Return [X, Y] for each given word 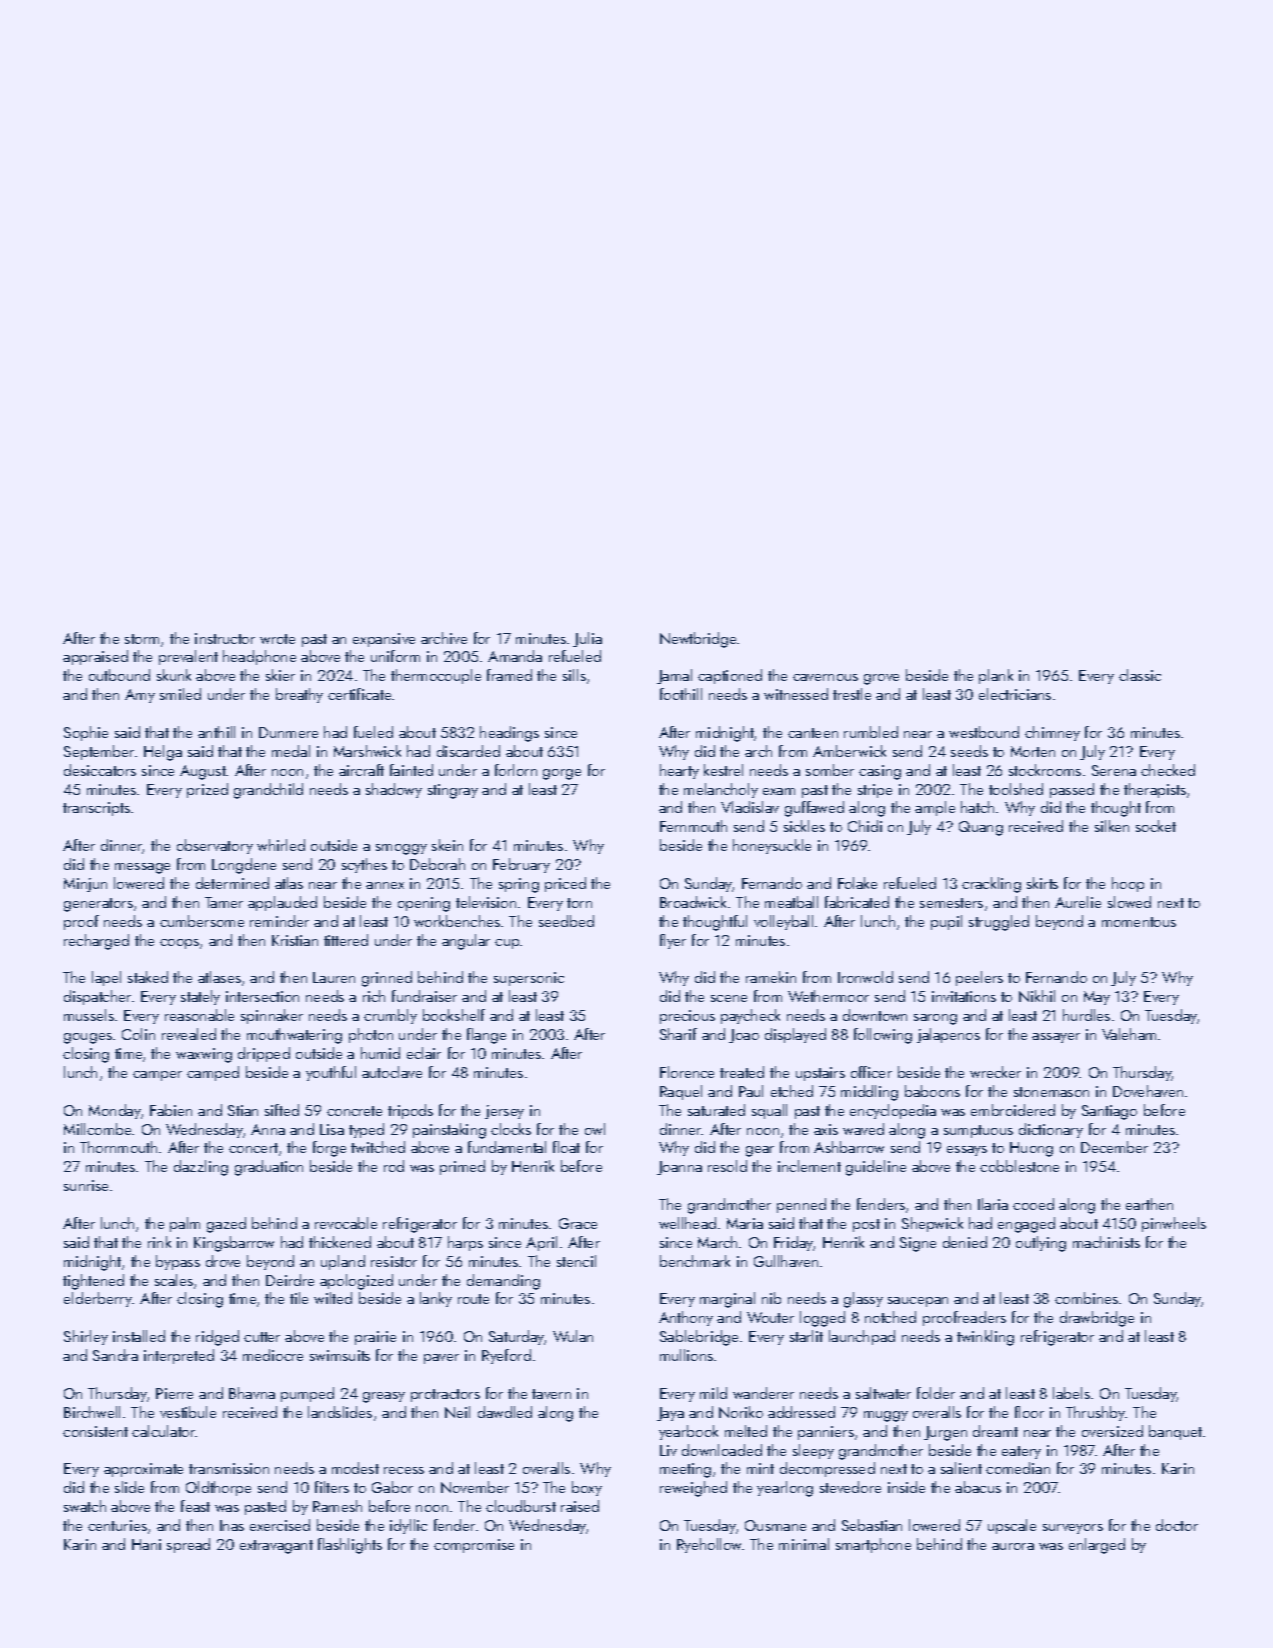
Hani [146, 1544]
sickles [804, 826]
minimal [804, 1544]
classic [1140, 675]
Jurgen [945, 1433]
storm [142, 639]
